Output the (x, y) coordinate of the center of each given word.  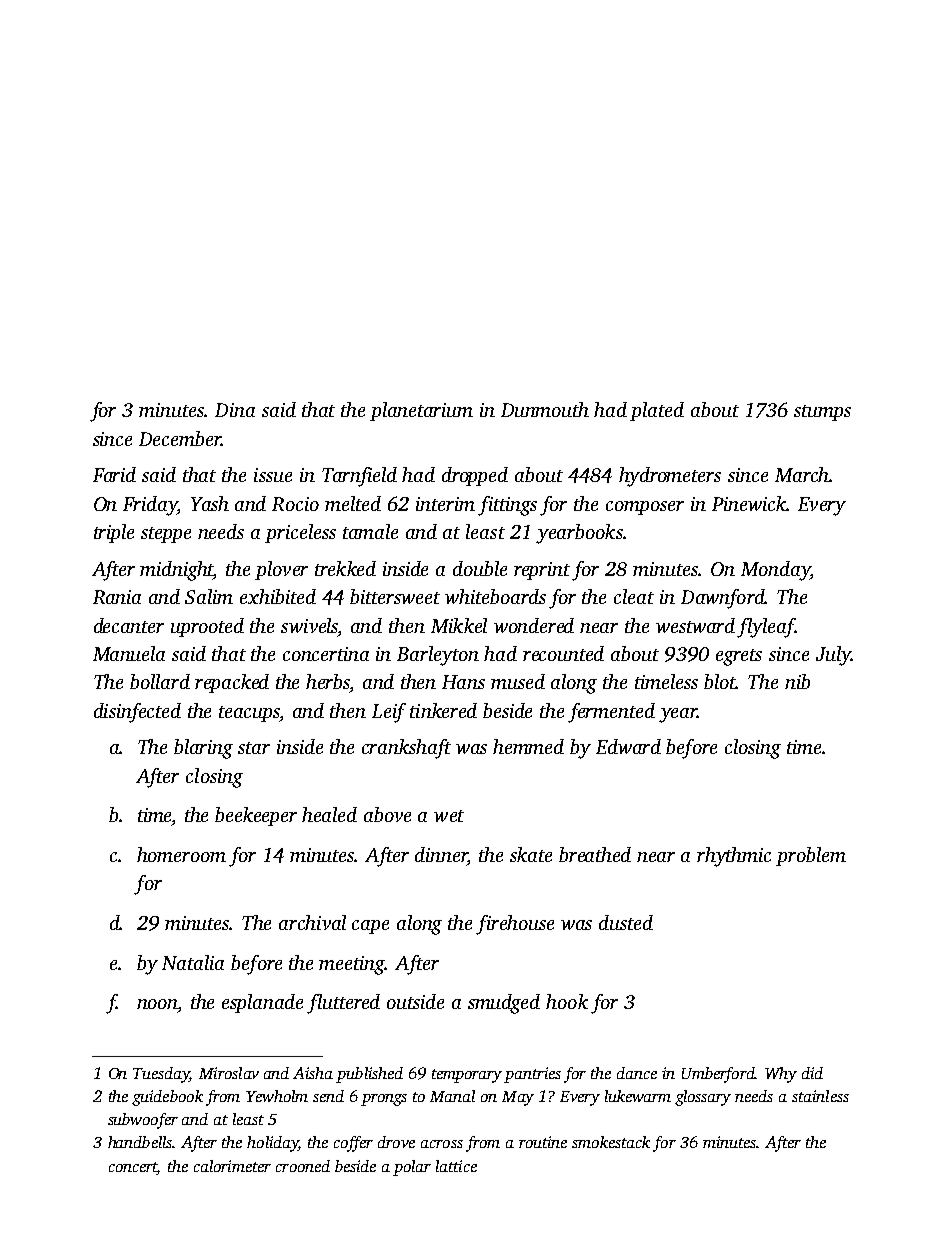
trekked (345, 568)
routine (543, 1142)
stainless (820, 1096)
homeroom (181, 854)
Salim (209, 596)
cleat (634, 596)
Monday (775, 571)
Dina (235, 410)
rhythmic (734, 857)
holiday (272, 1144)
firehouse (515, 925)
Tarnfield (359, 477)
